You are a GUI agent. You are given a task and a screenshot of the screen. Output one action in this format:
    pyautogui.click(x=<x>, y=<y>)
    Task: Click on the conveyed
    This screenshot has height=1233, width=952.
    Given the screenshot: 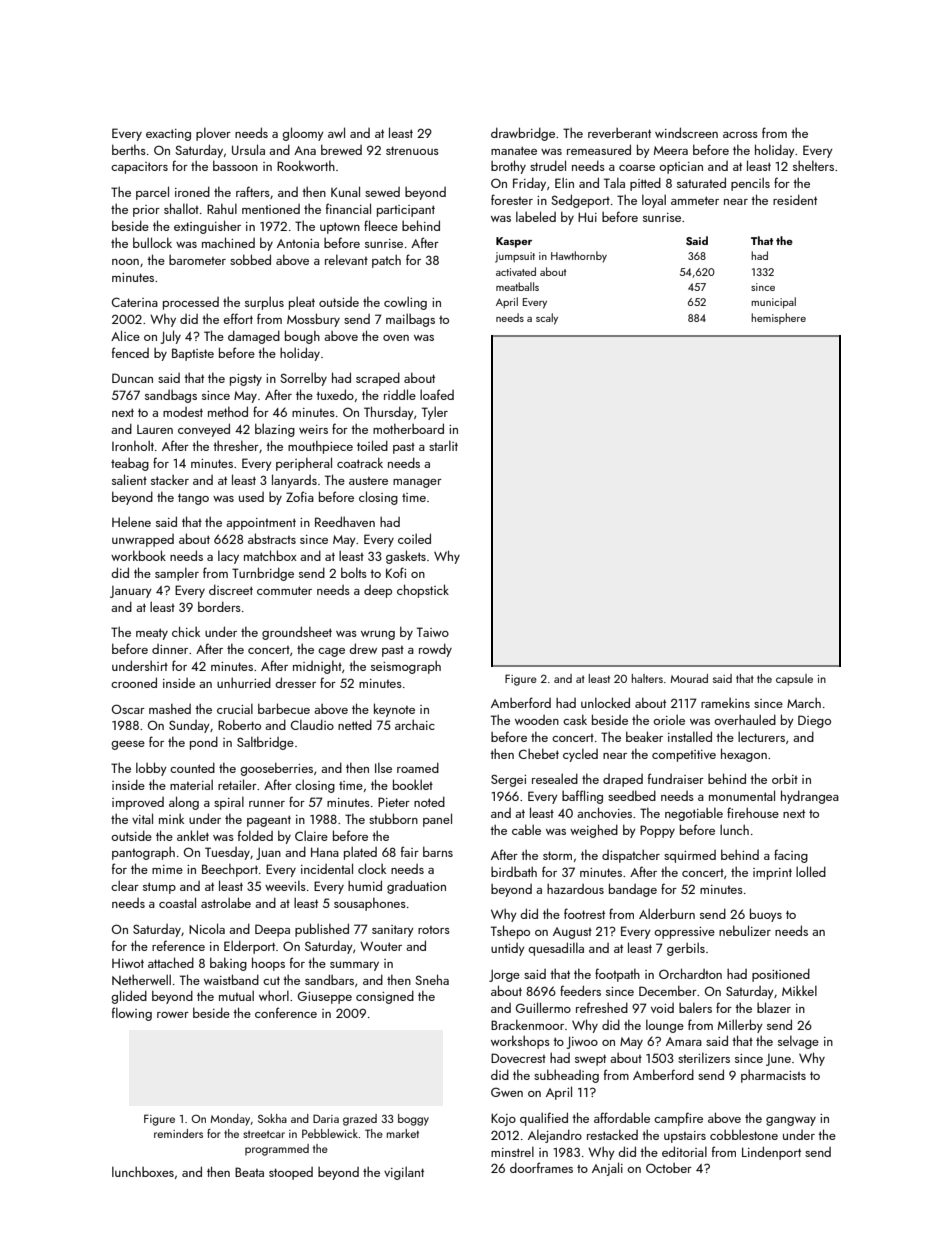 What is the action you would take?
    pyautogui.click(x=204, y=430)
